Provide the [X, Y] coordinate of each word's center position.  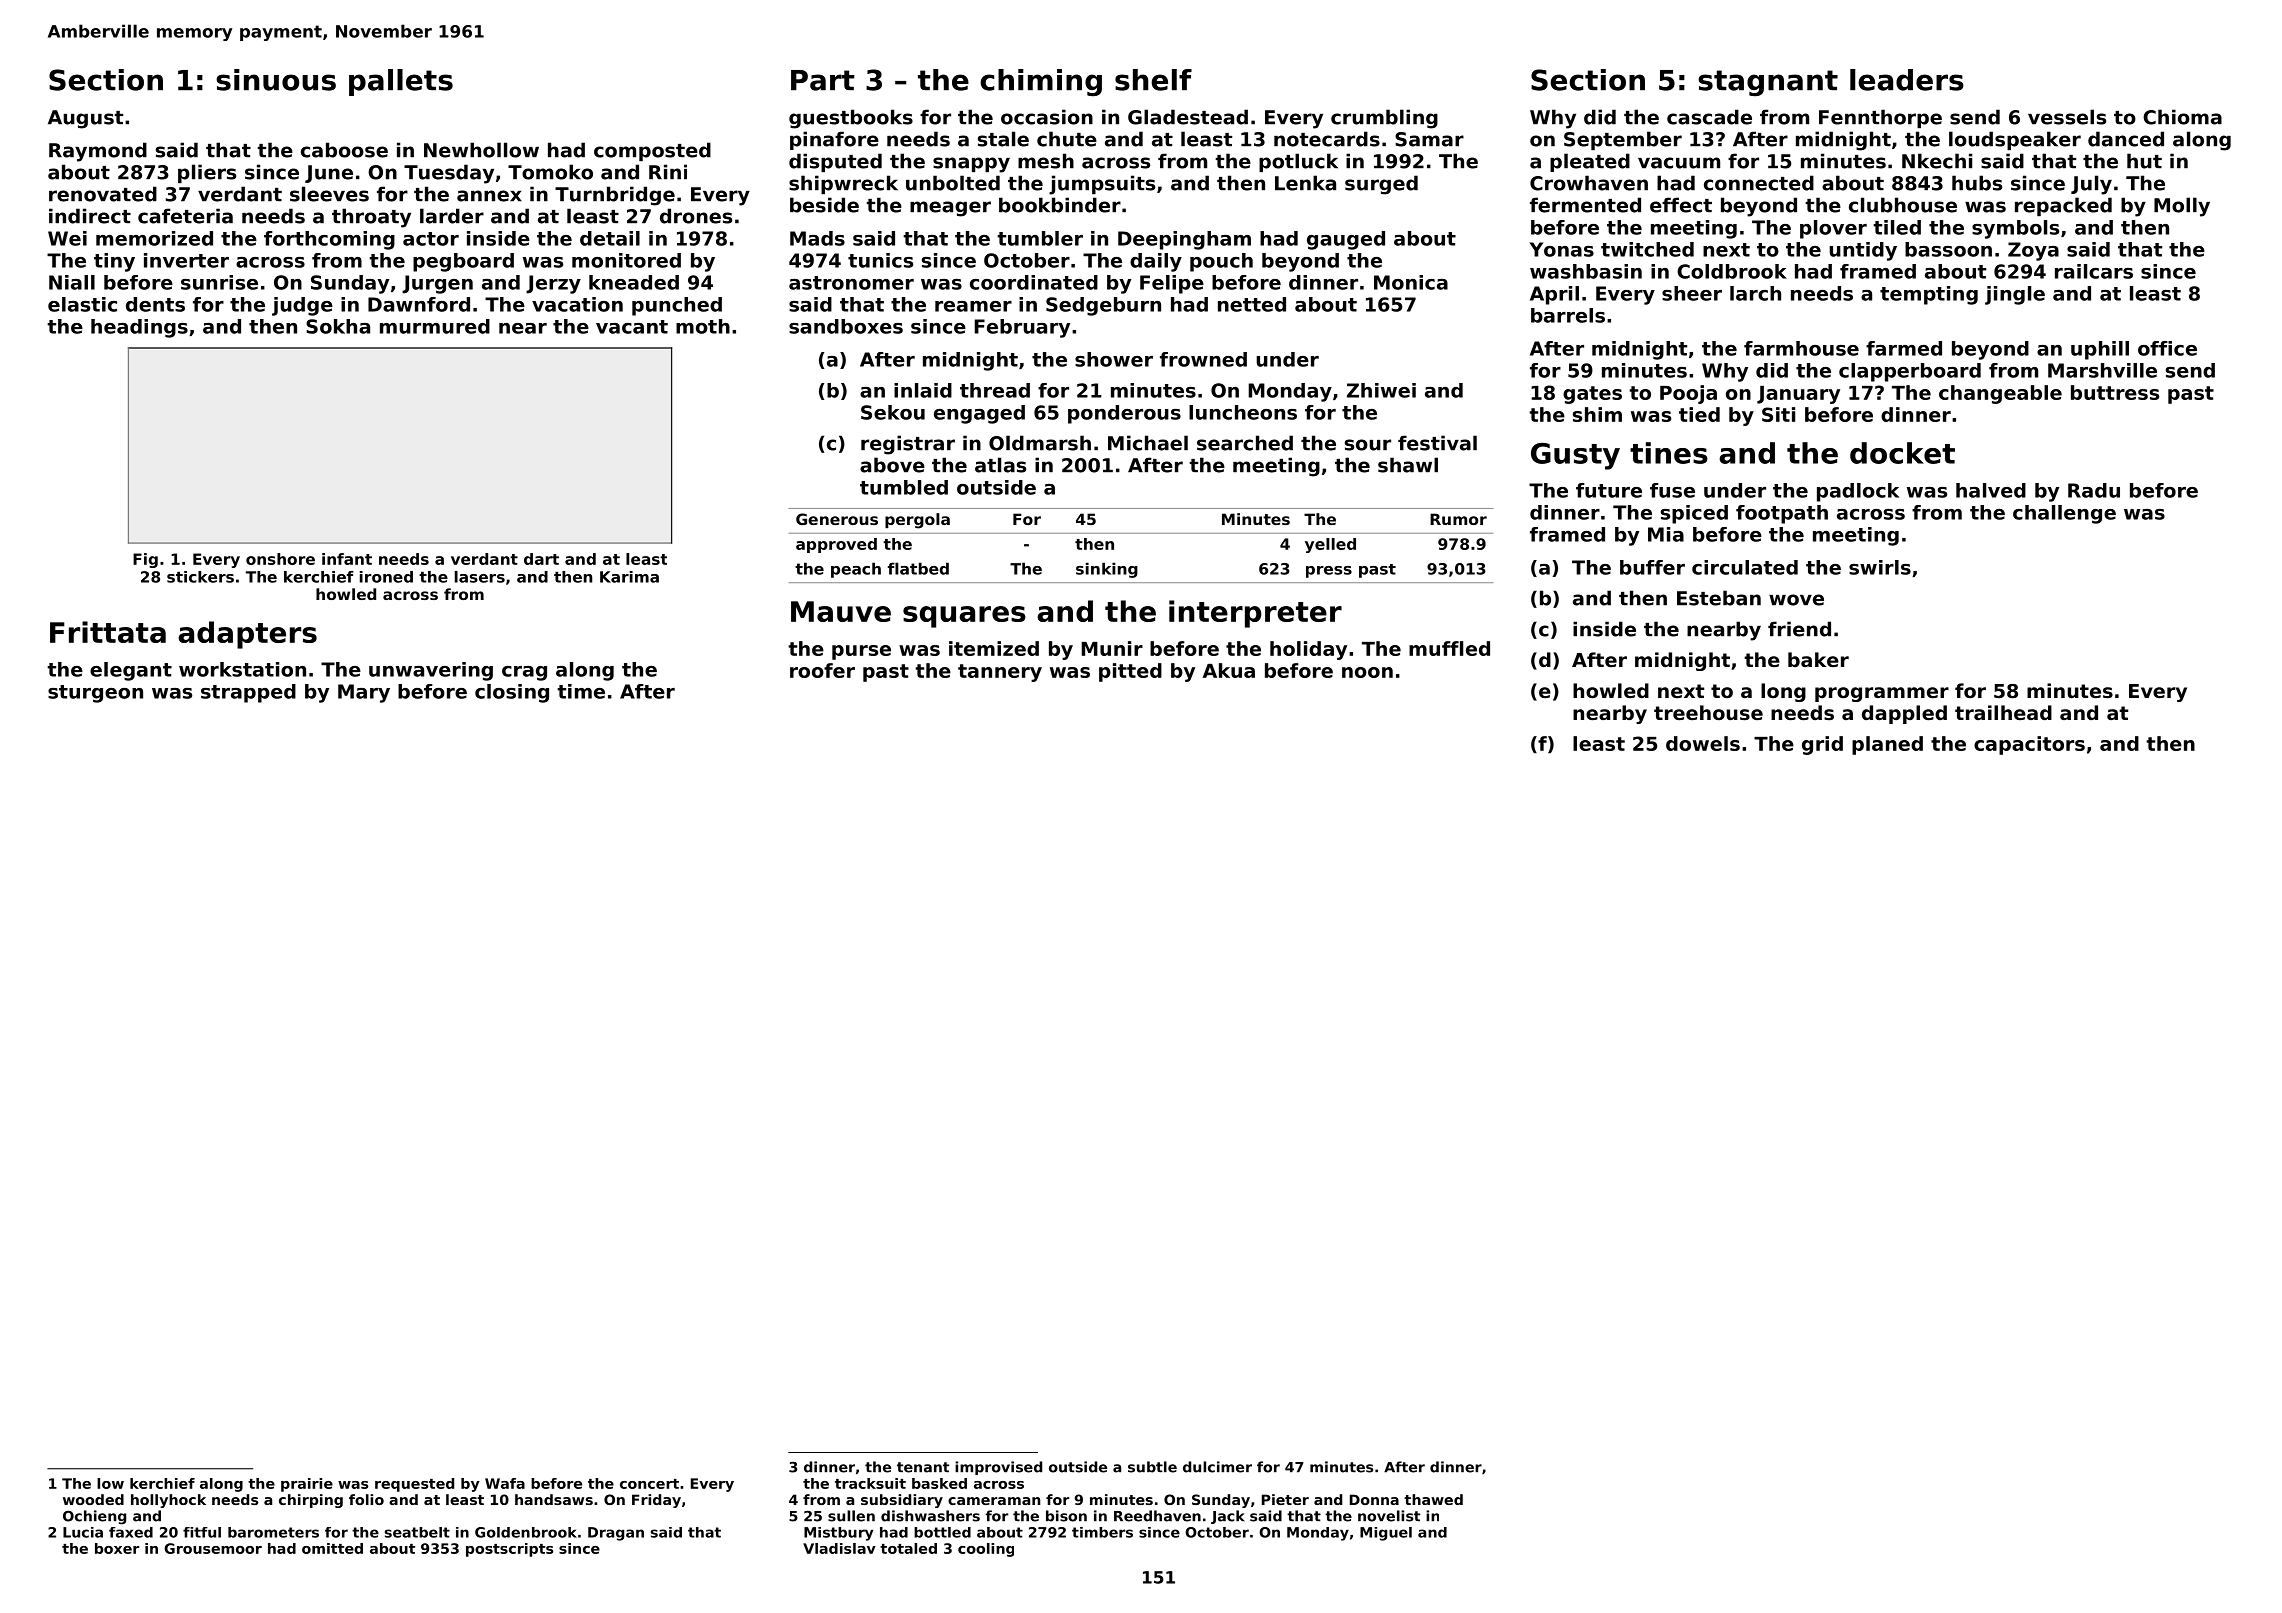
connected [1759, 183]
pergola [917, 521]
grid [1822, 745]
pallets [401, 82]
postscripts [509, 1550]
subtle [1152, 1467]
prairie [307, 1485]
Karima [629, 577]
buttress [2115, 392]
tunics [880, 260]
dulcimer [1217, 1467]
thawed [1433, 1499]
